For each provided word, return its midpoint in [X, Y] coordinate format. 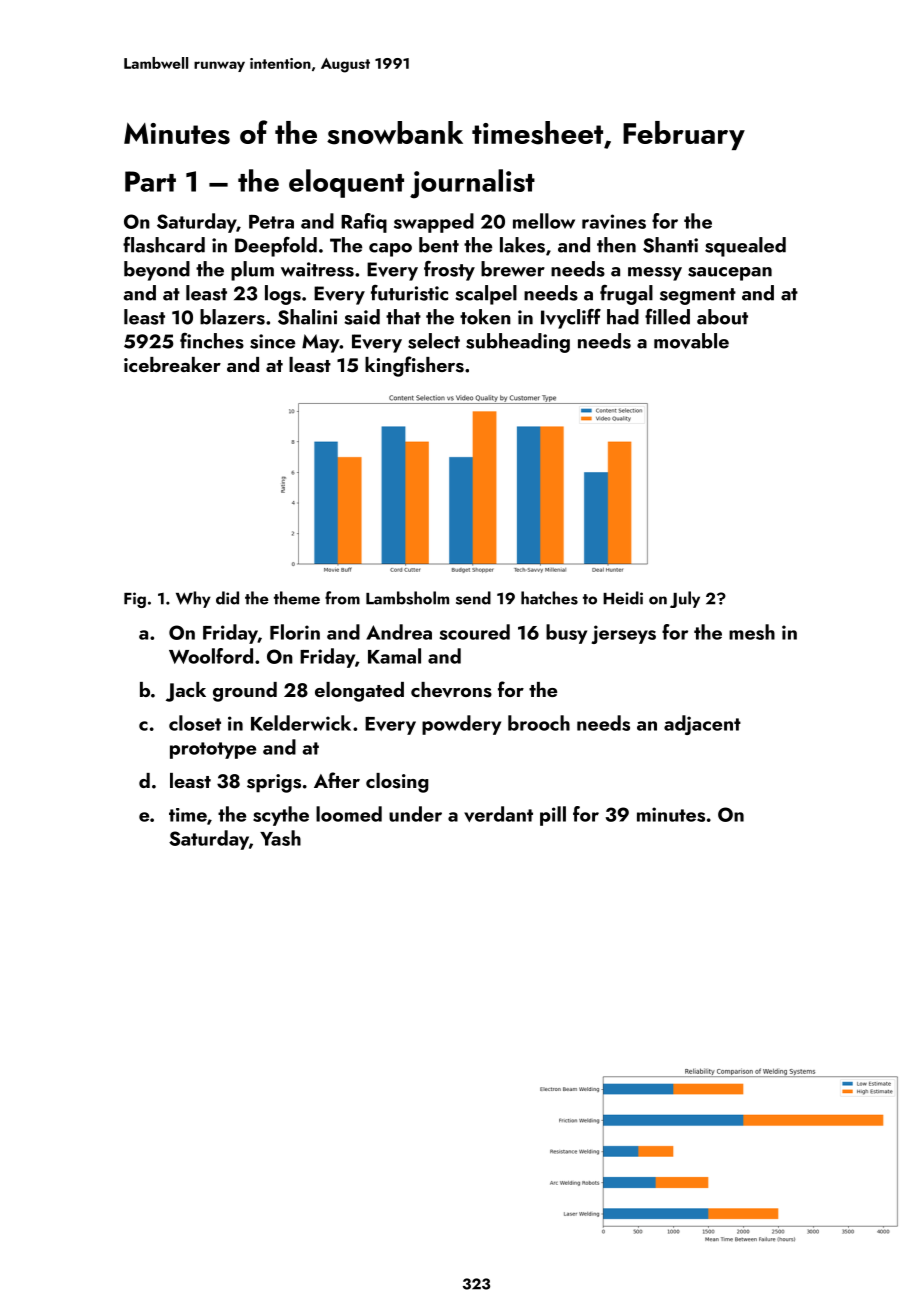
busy [566, 634]
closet [195, 723]
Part [150, 181]
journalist [472, 184]
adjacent [702, 725]
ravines [614, 221]
